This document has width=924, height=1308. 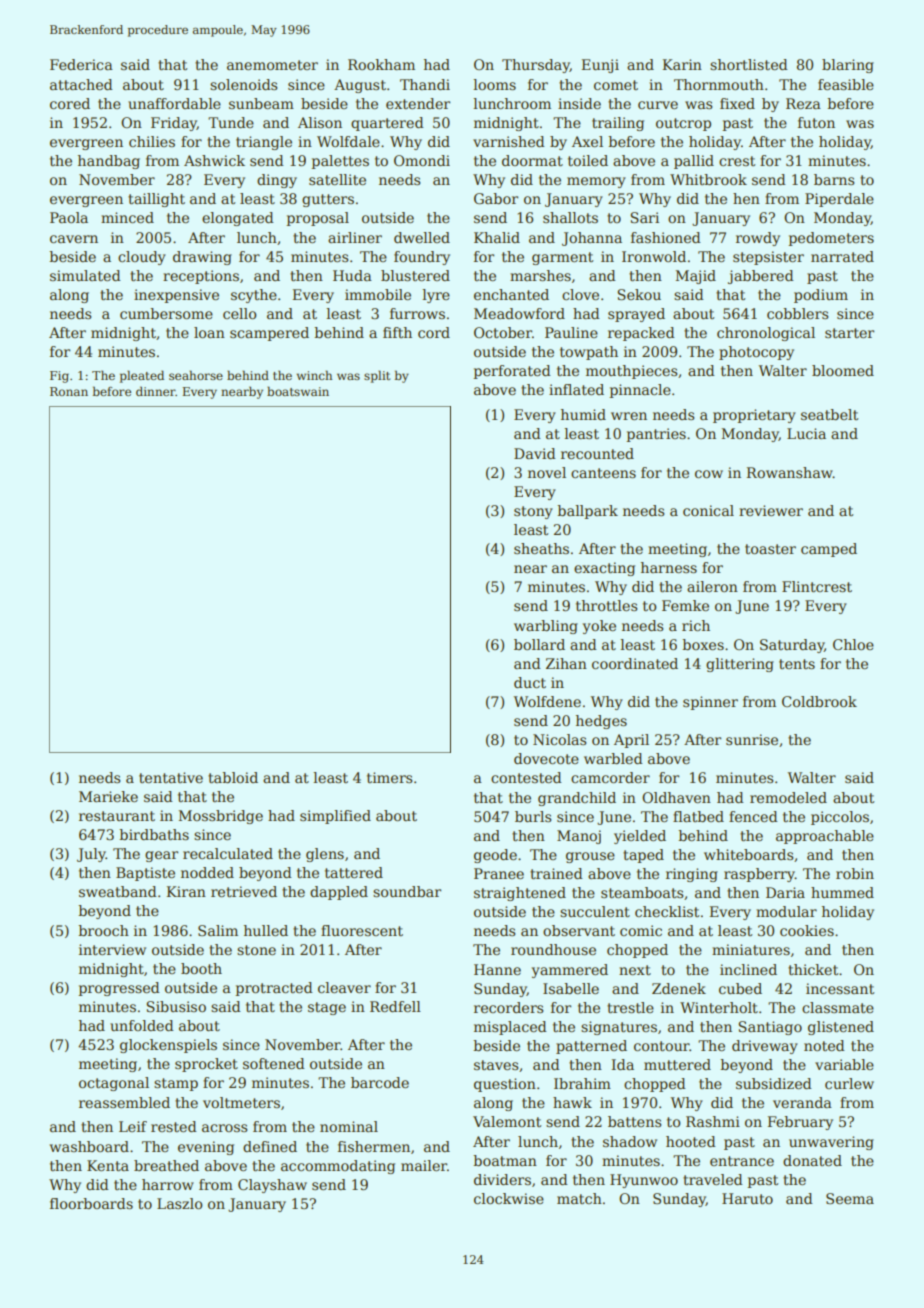 I want to click on inflated, so click(x=576, y=389).
